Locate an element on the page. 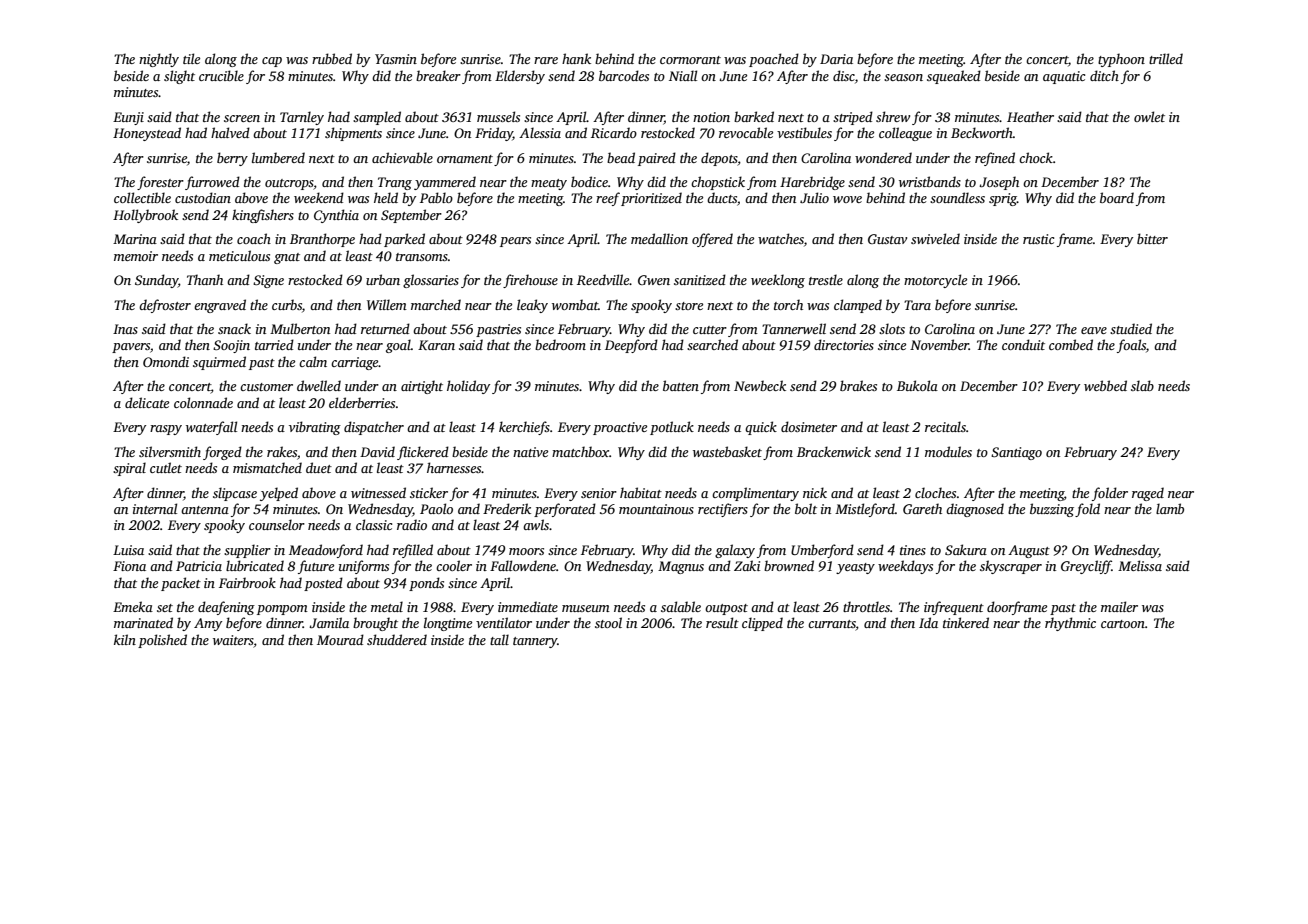 This page has width=1308, height=924. searched is located at coordinates (712, 344).
